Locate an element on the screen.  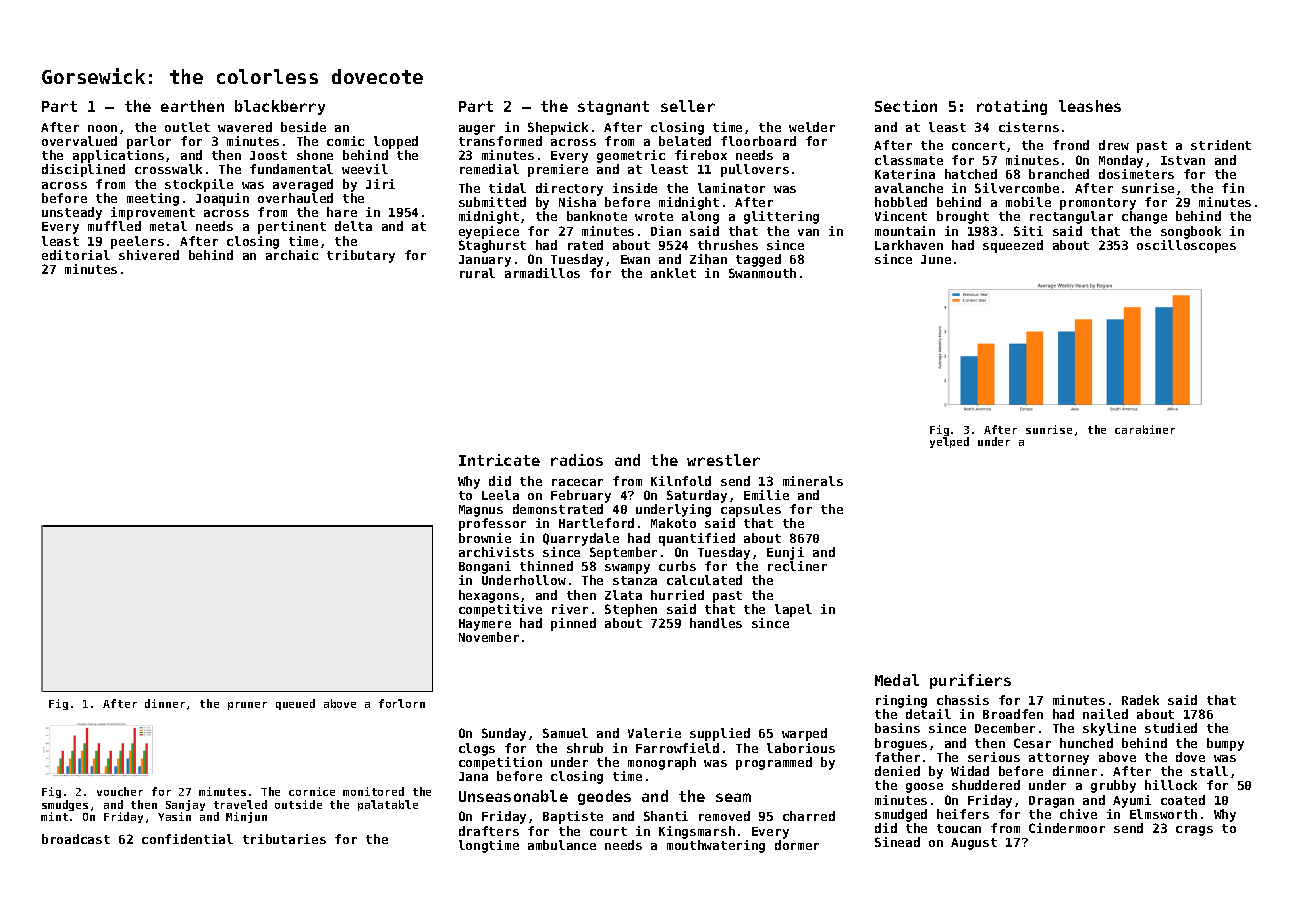
pruner is located at coordinates (247, 706).
